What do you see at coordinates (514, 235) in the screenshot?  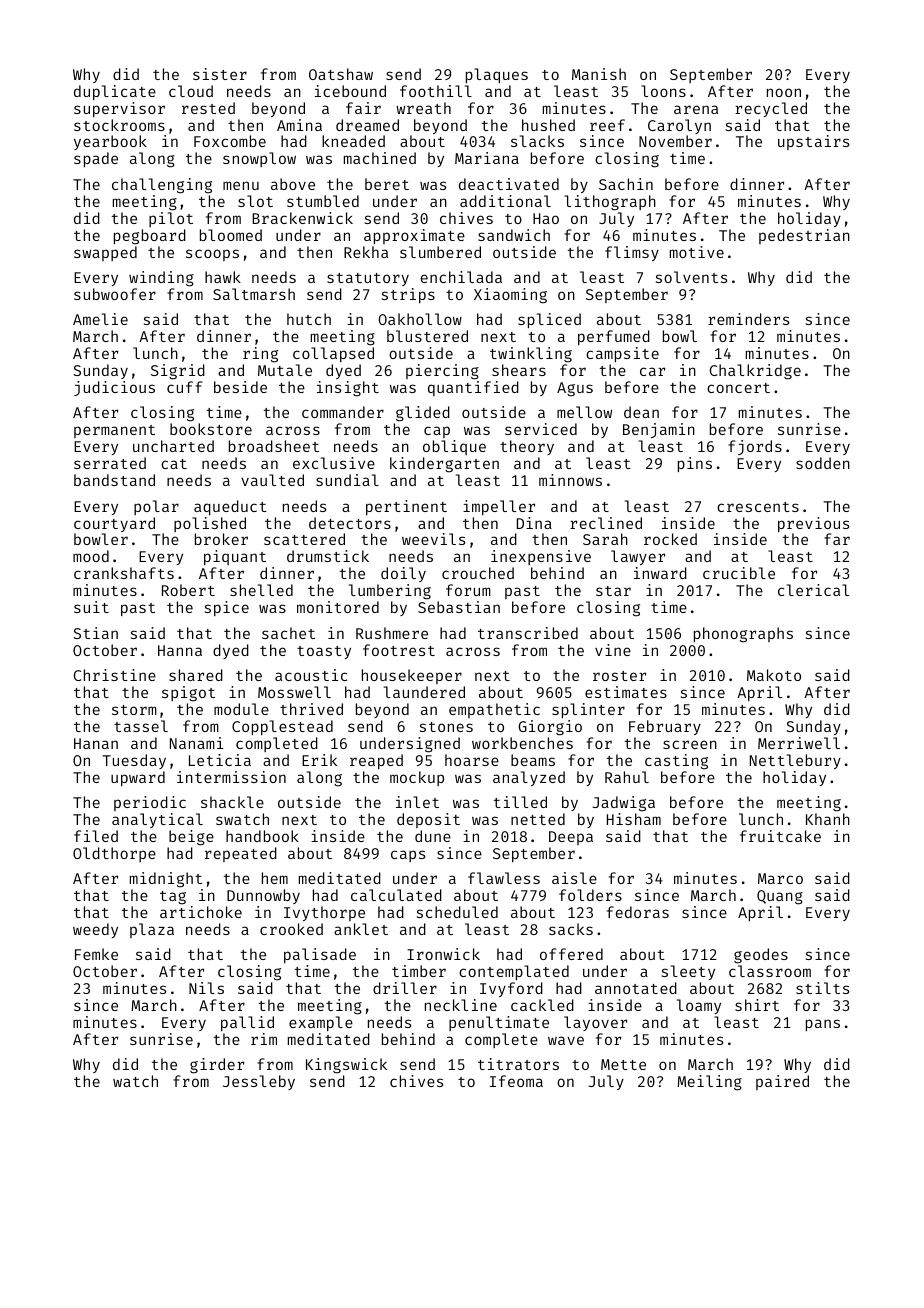 I see `sandwich` at bounding box center [514, 235].
